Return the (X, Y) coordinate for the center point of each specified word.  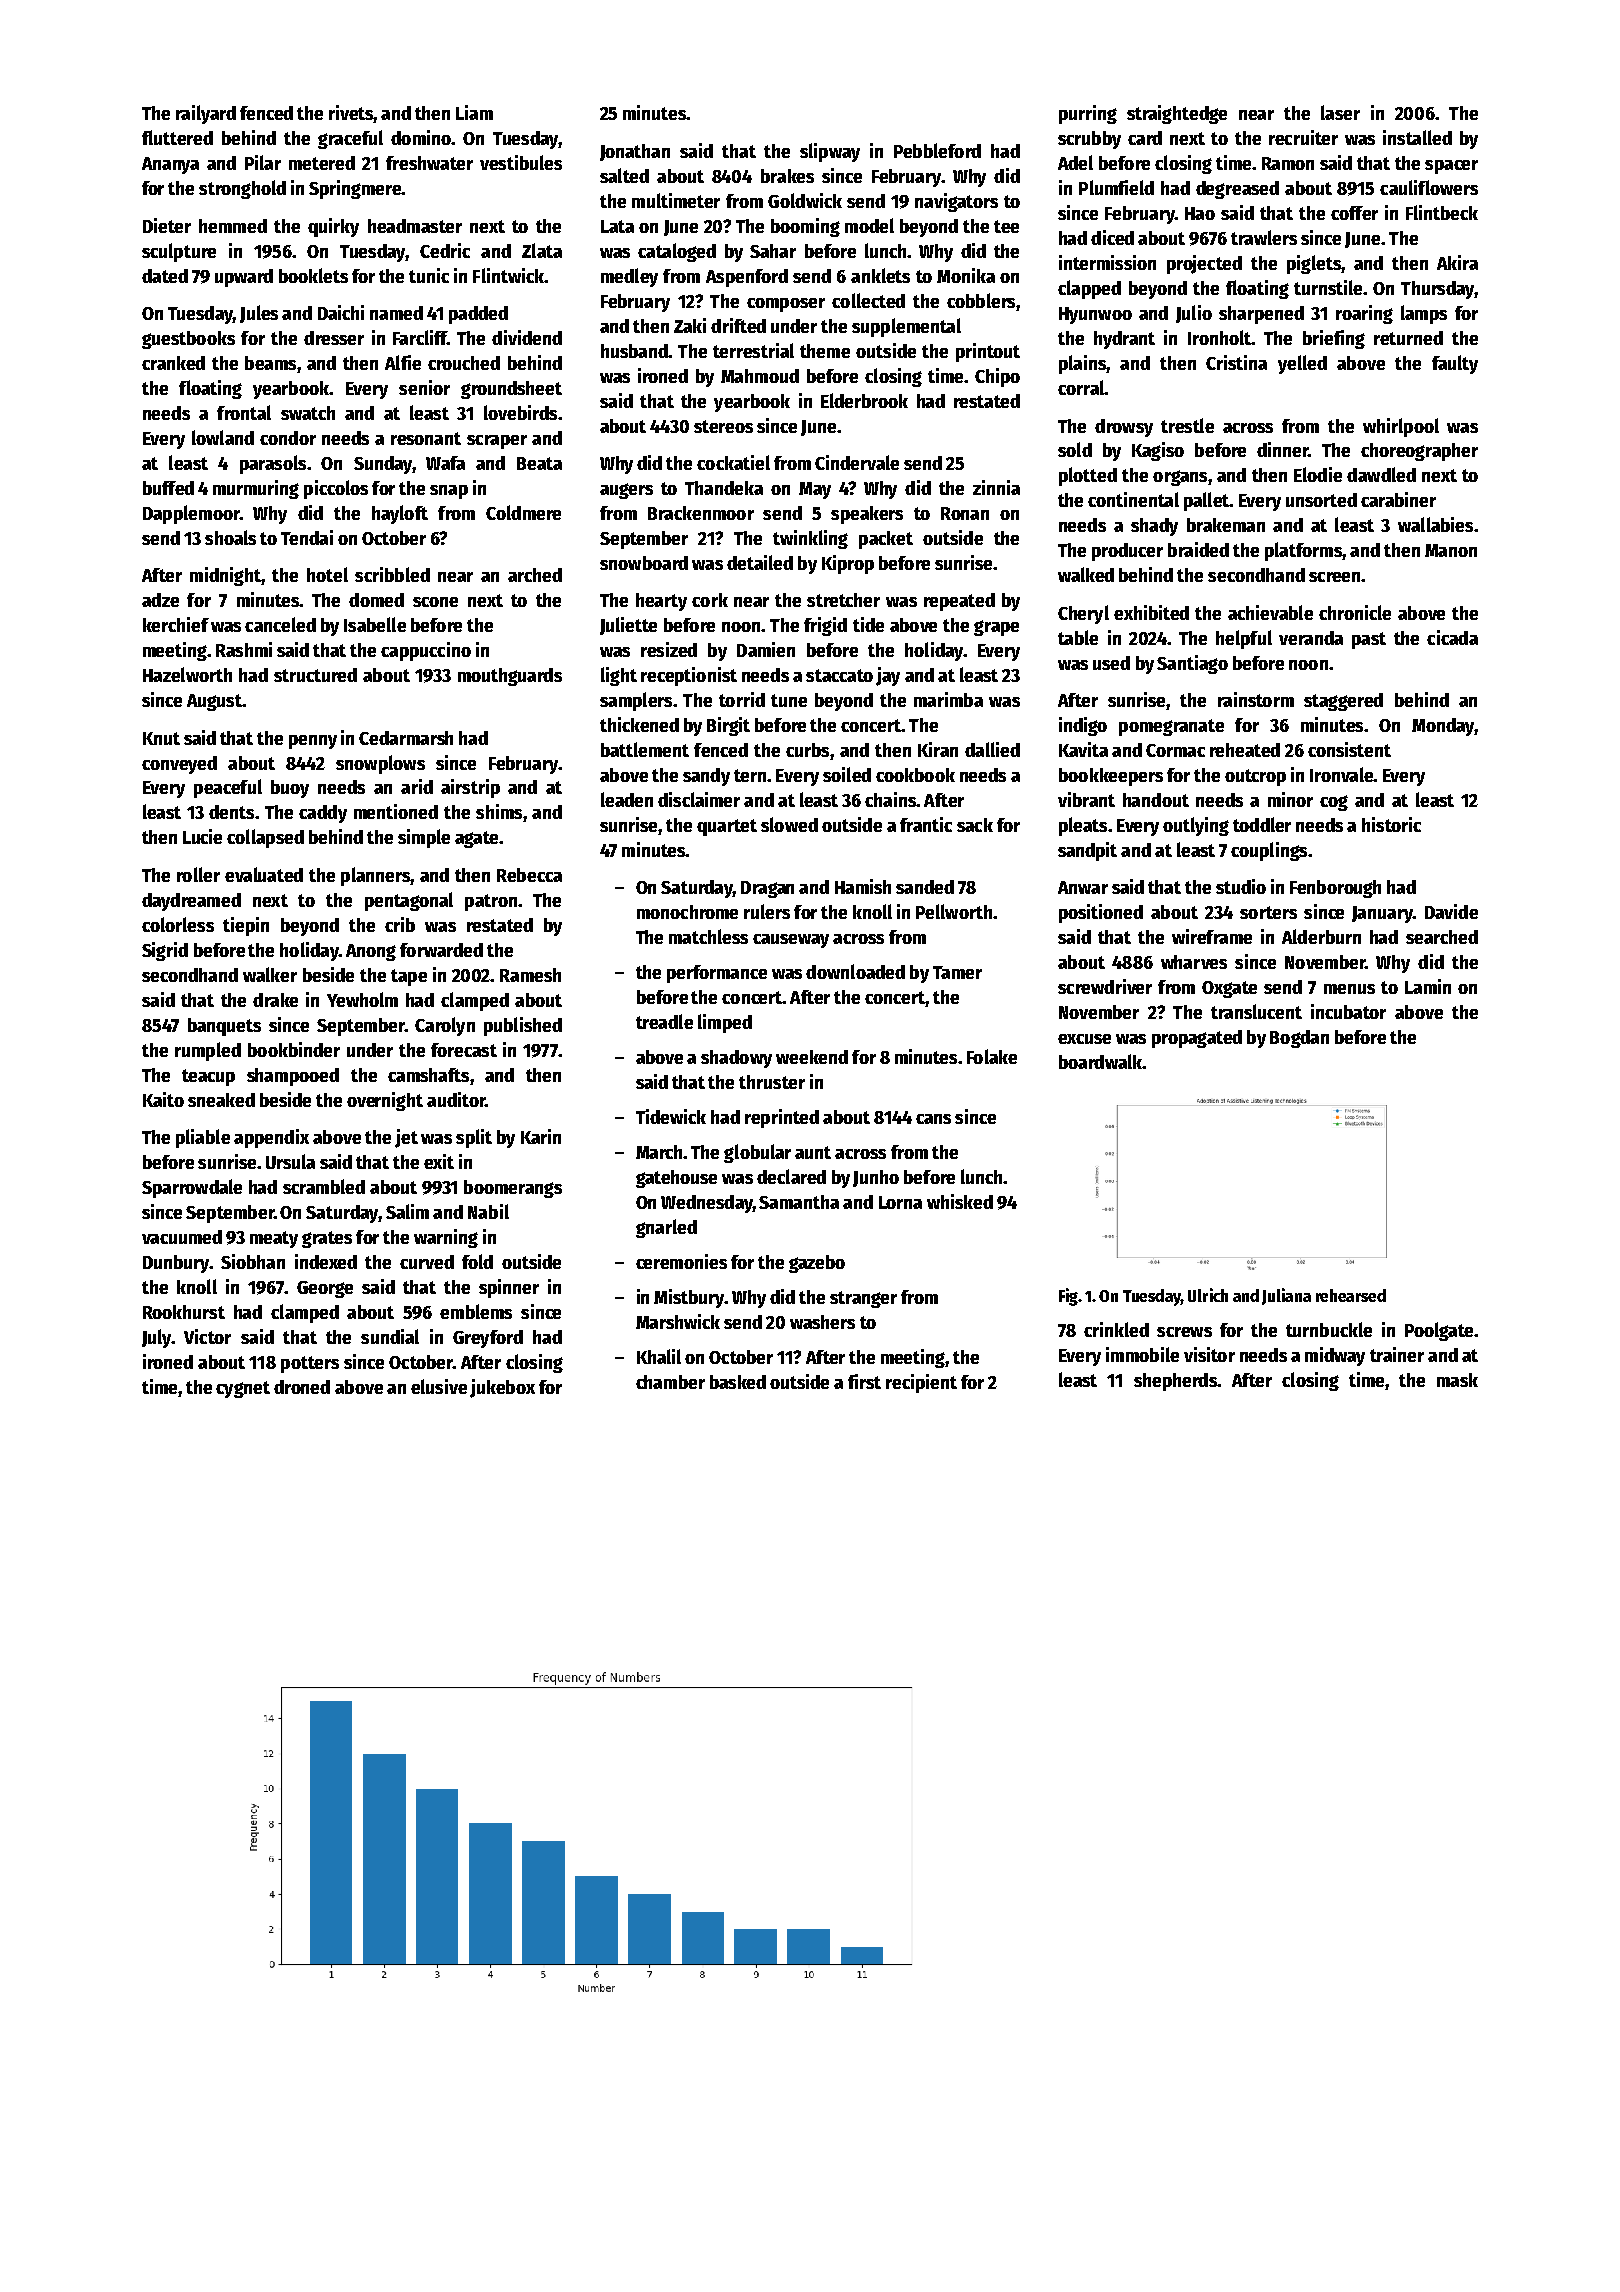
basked (738, 1382)
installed (1417, 137)
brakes (787, 176)
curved (427, 1262)
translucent (1256, 1011)
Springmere (355, 189)
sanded (925, 887)
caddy (323, 814)
